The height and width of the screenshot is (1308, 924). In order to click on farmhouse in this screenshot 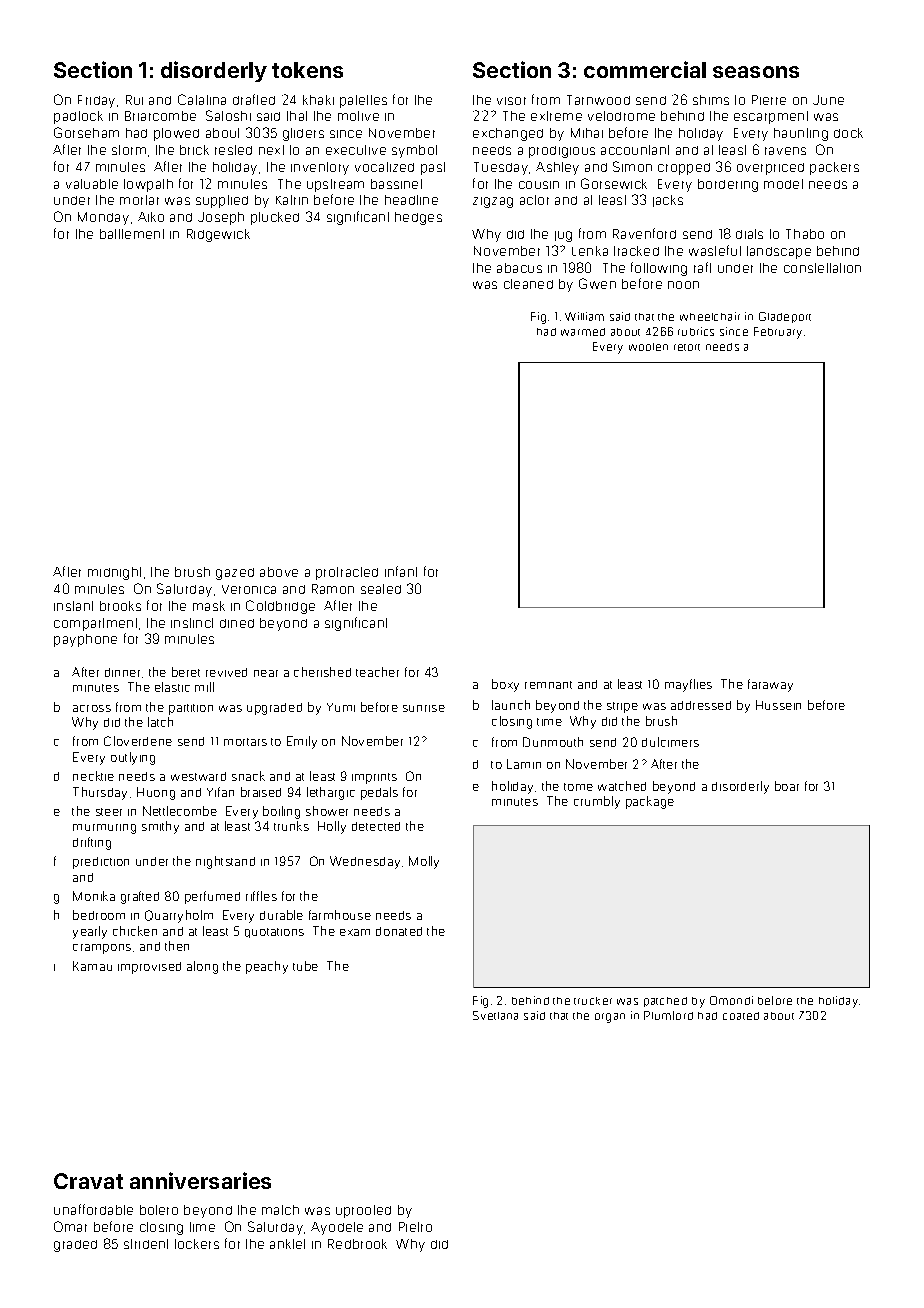, I will do `click(340, 915)`.
